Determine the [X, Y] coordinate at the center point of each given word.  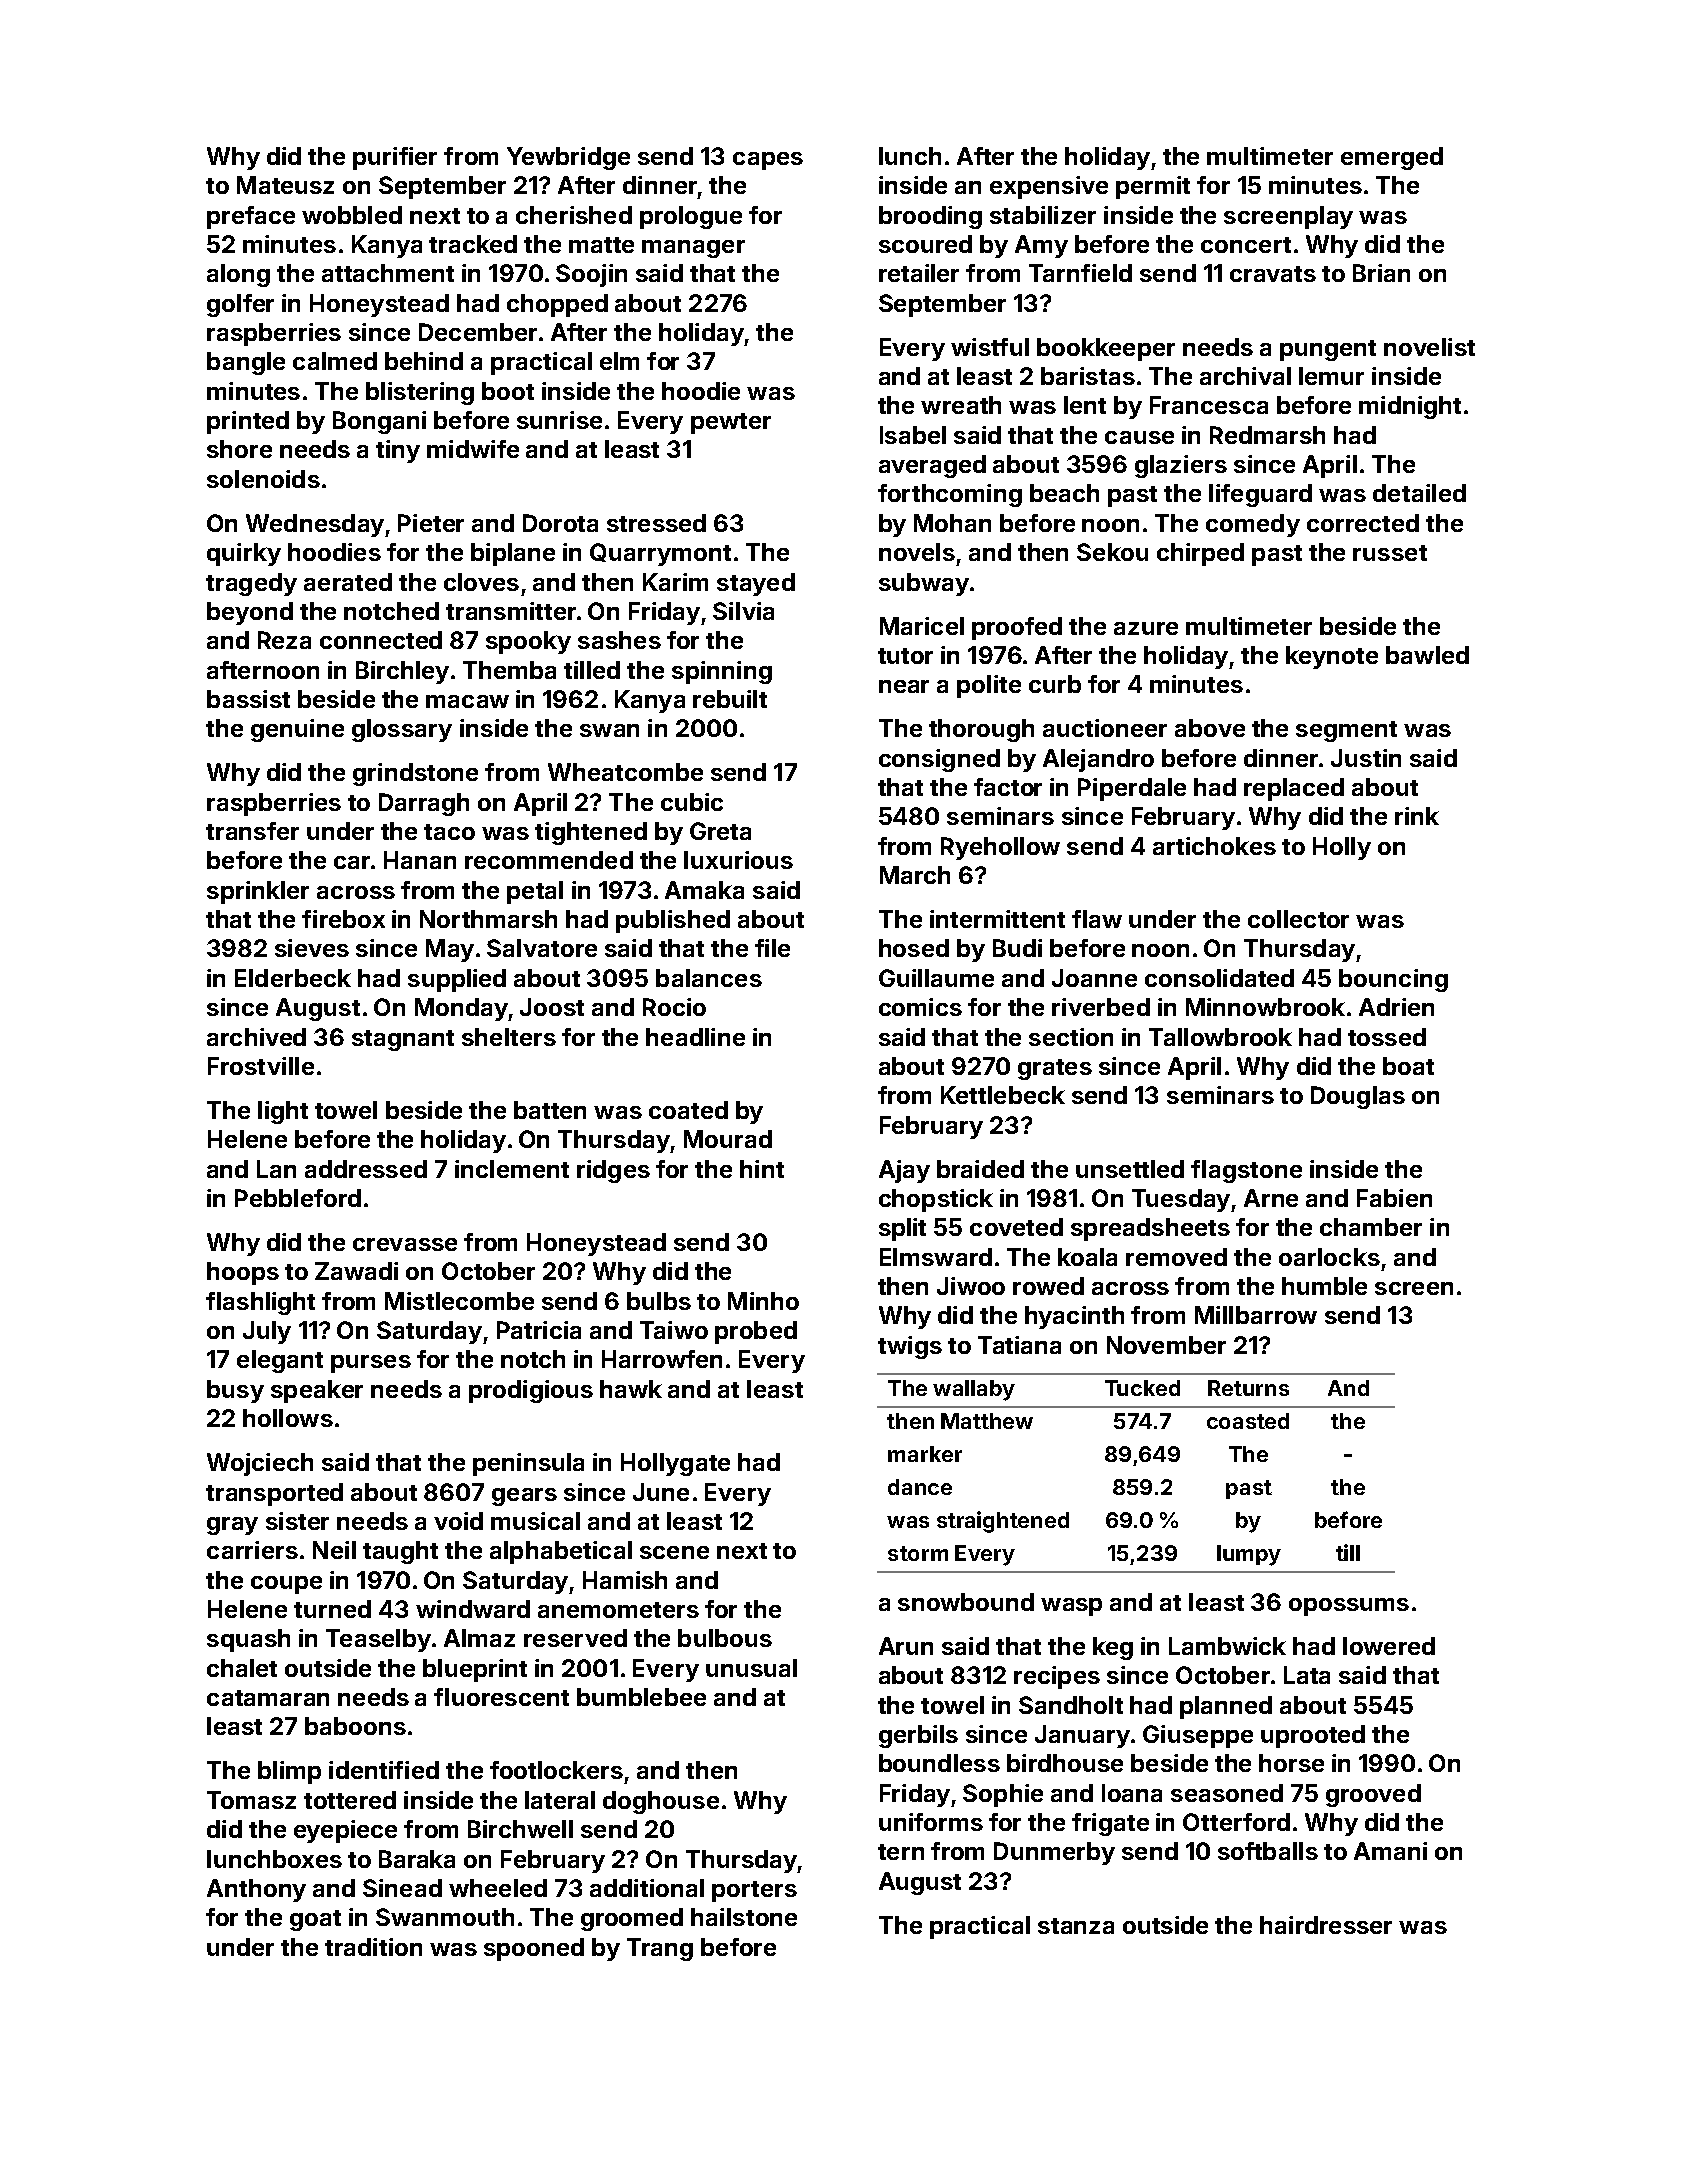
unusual [751, 1668]
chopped [557, 305]
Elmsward [936, 1257]
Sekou [1112, 552]
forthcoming [950, 495]
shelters [509, 1037]
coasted [1248, 1421]
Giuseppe [1198, 1736]
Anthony [256, 1890]
